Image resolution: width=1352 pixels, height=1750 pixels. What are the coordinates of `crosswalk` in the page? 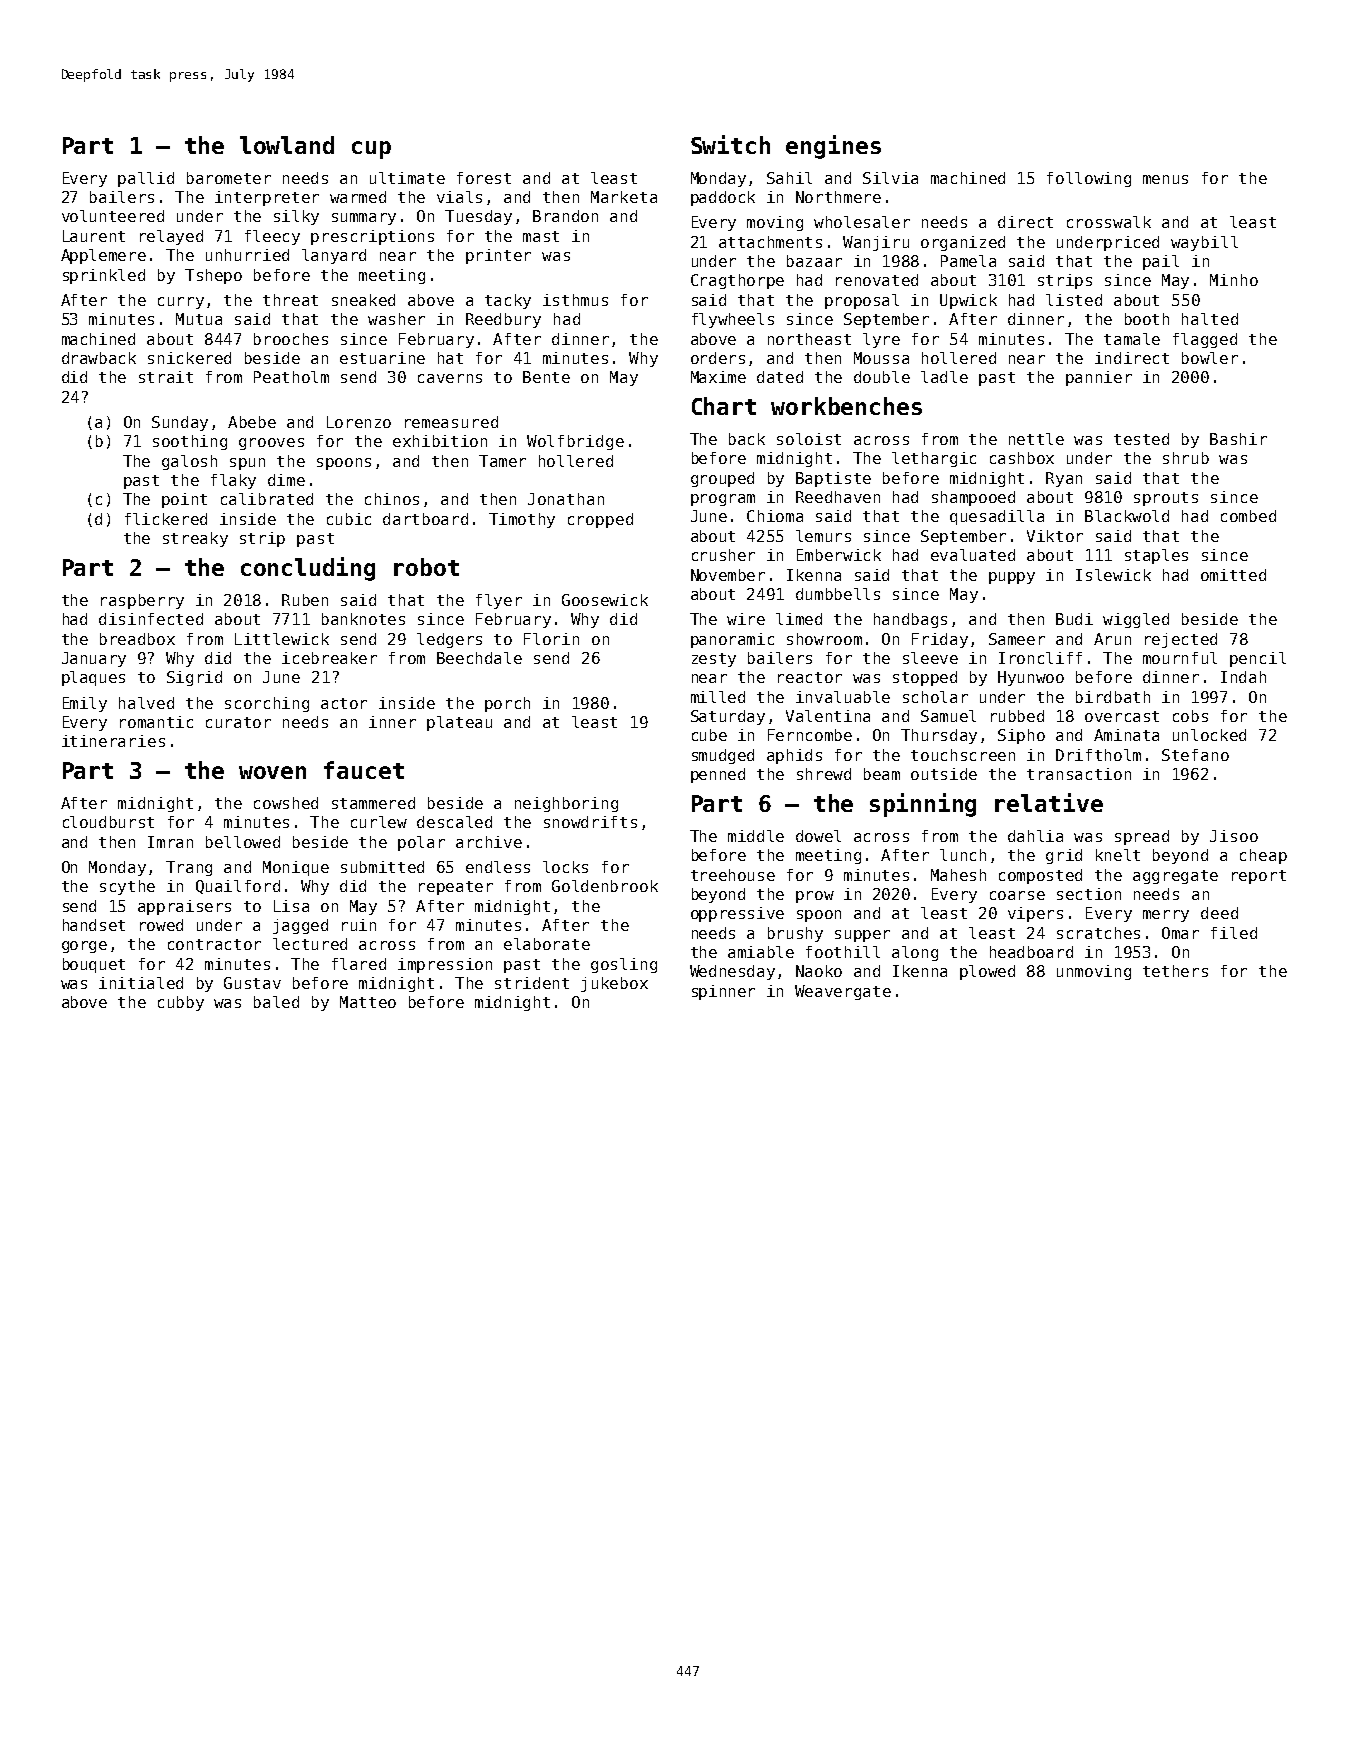 It's located at (1109, 222).
